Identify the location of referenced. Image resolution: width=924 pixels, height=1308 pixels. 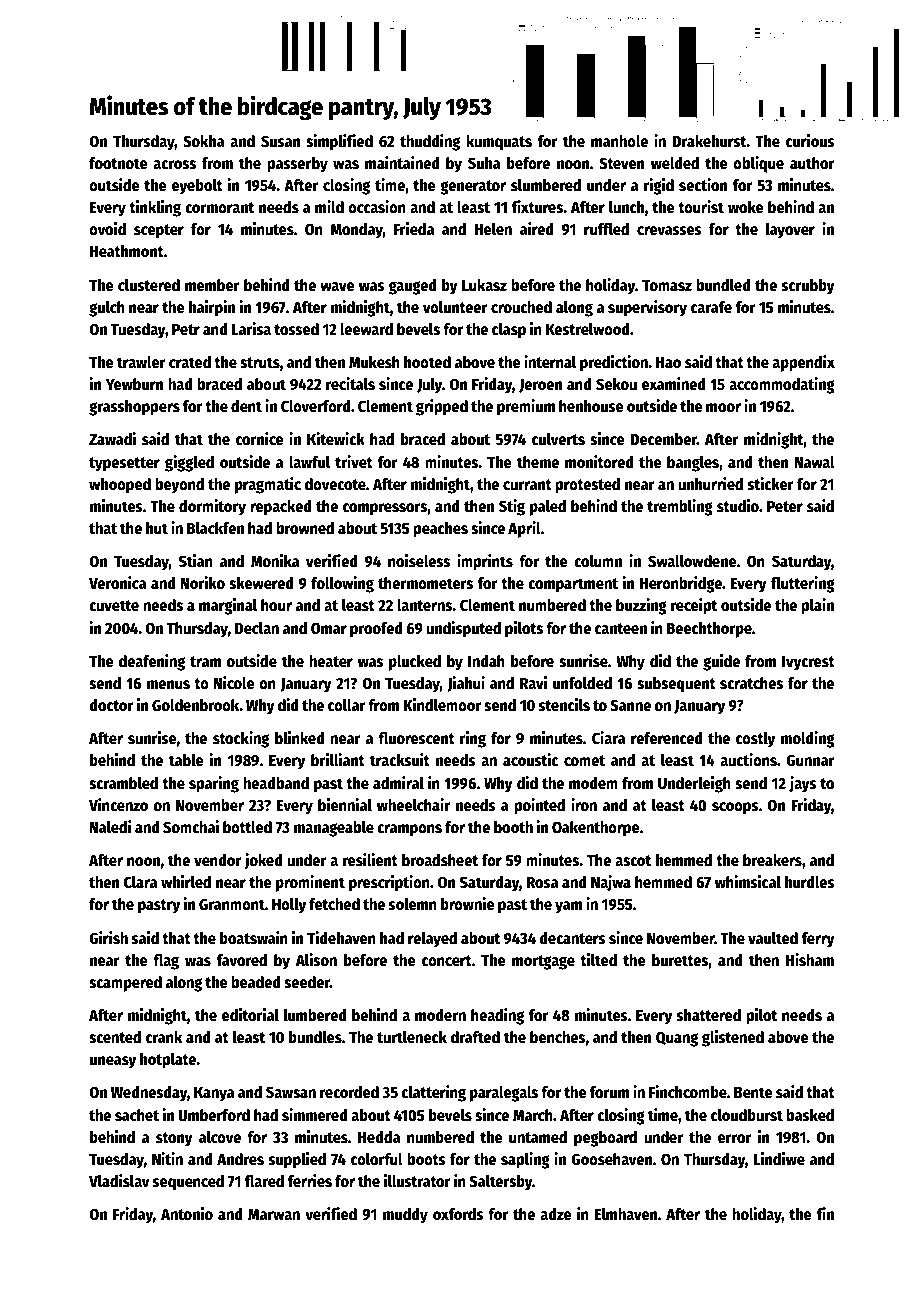
(667, 738).
